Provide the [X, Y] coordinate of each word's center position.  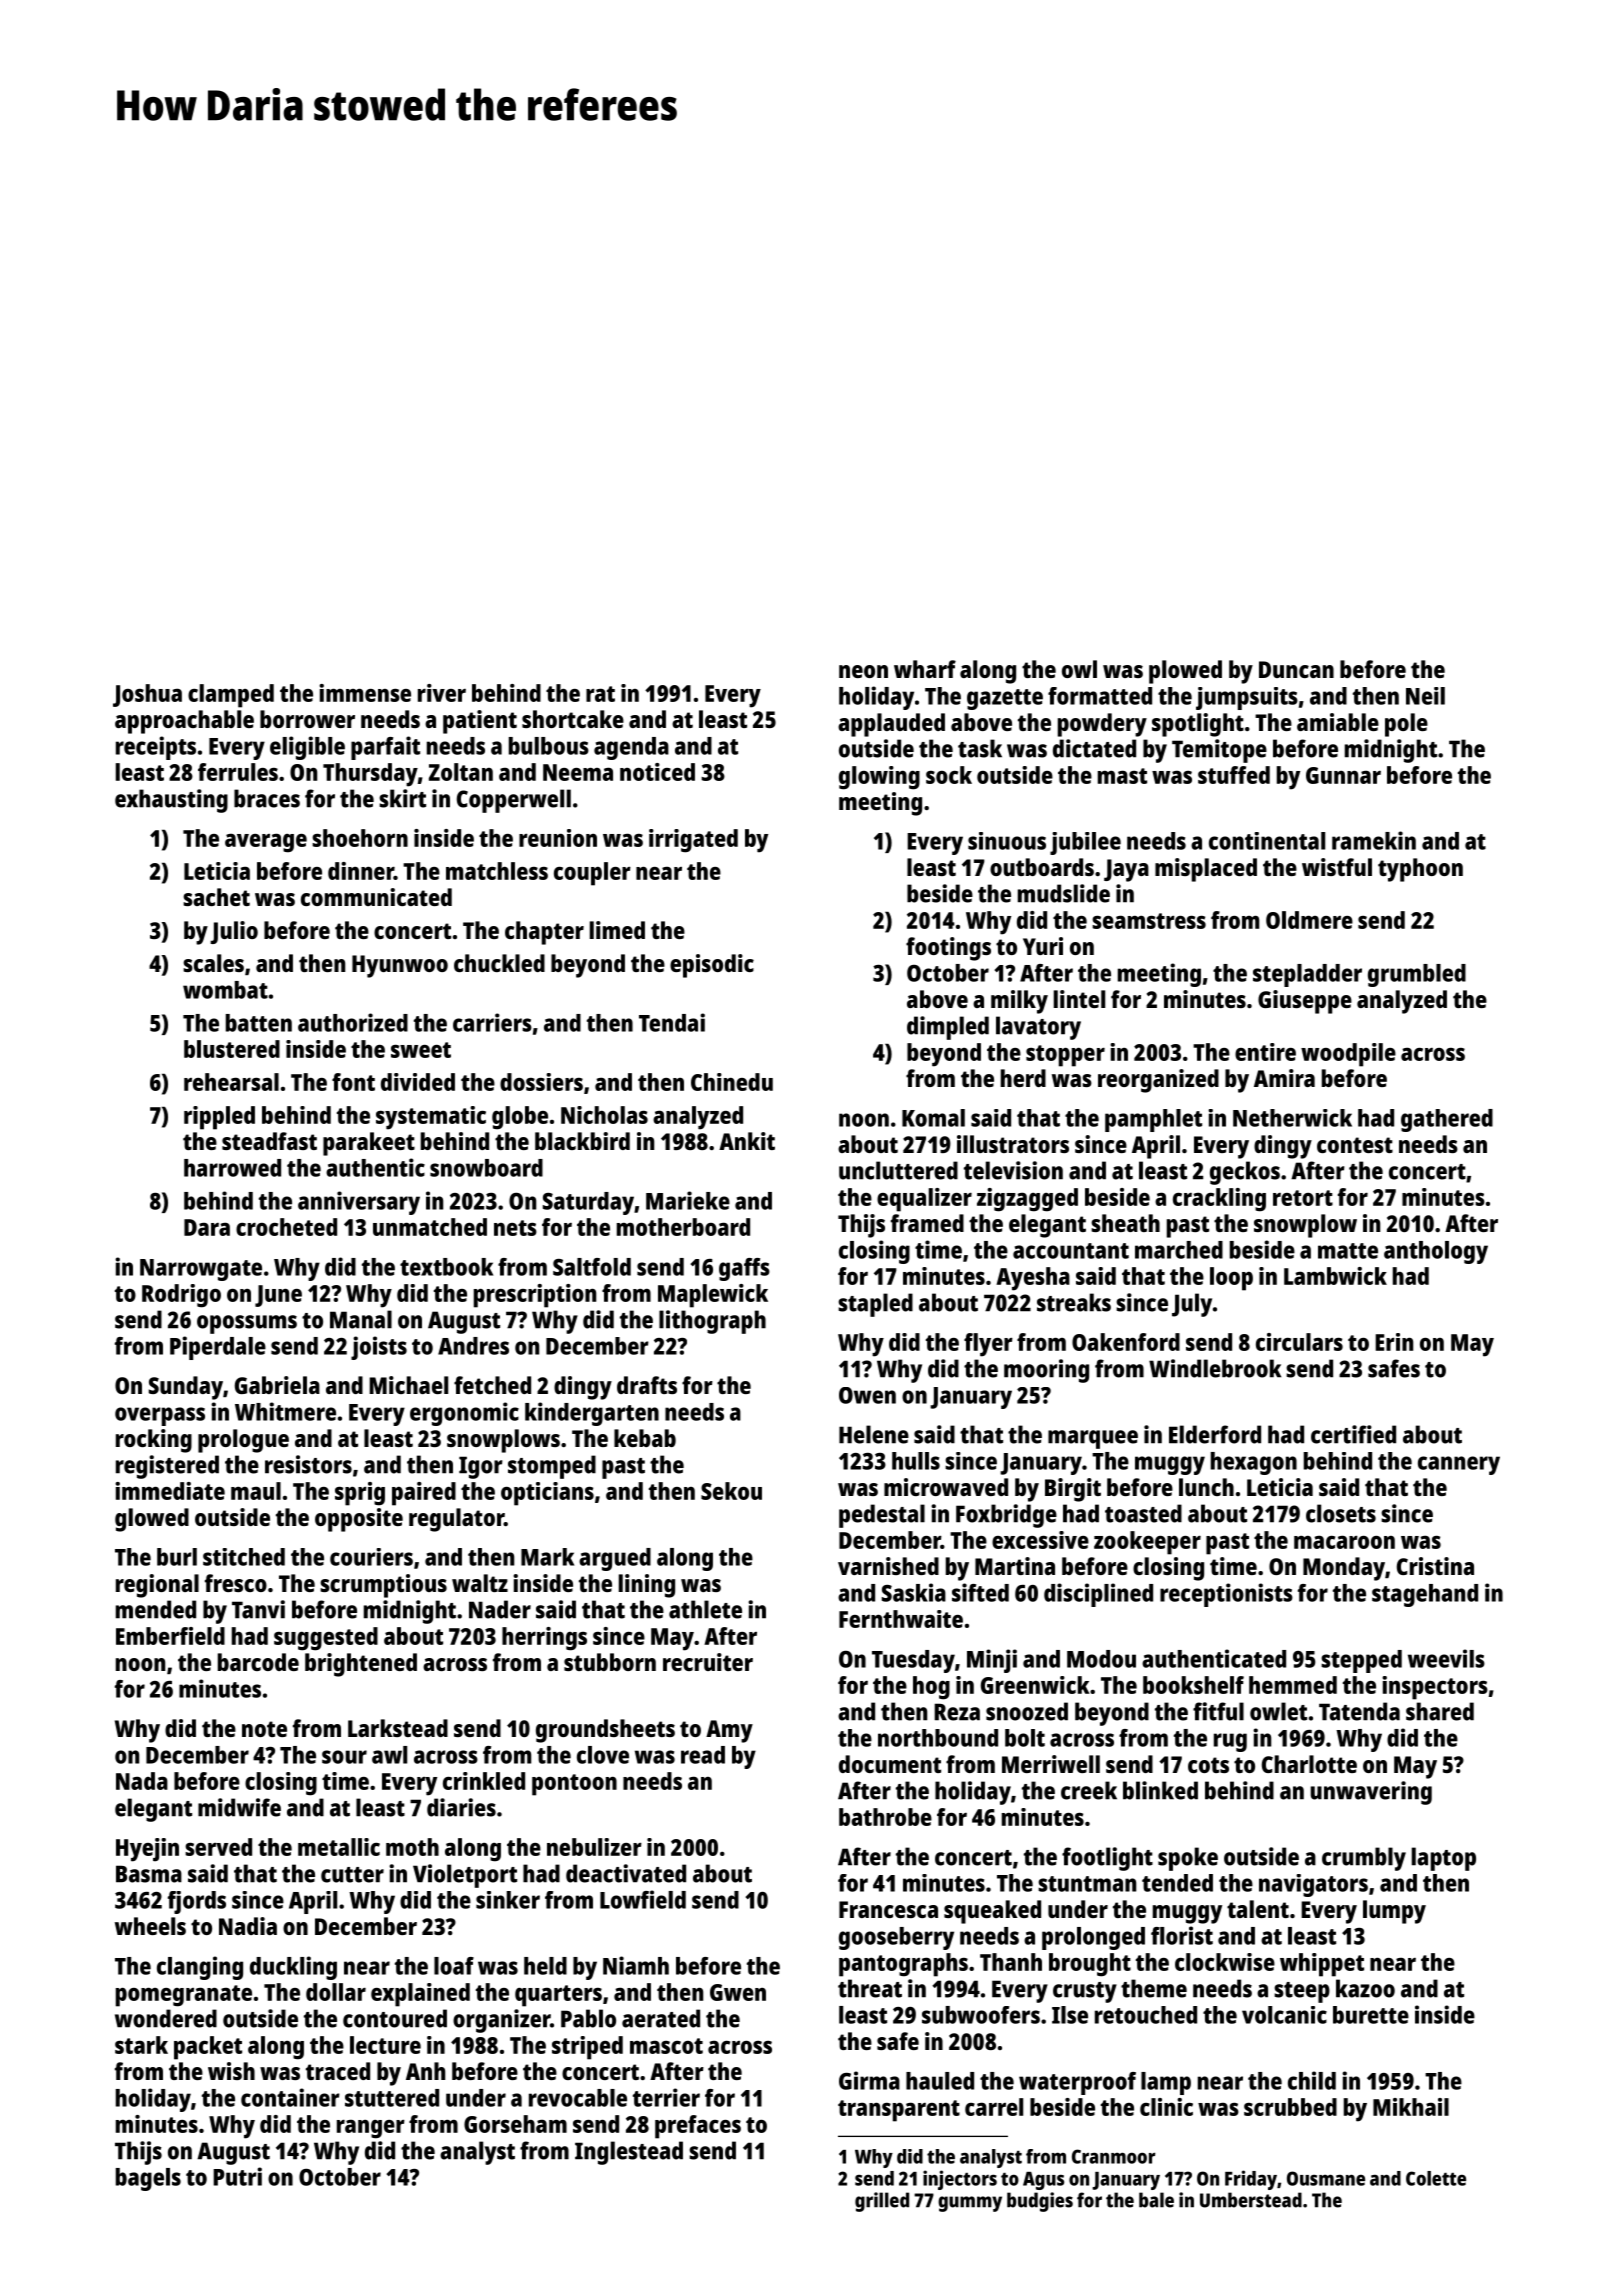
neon [863, 671]
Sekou [731, 1491]
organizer [501, 2021]
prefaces [698, 2127]
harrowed [232, 1168]
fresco [236, 1583]
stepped [1361, 1661]
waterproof [1077, 2083]
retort [1303, 1198]
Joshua [147, 695]
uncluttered [898, 1170]
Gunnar [1343, 775]
